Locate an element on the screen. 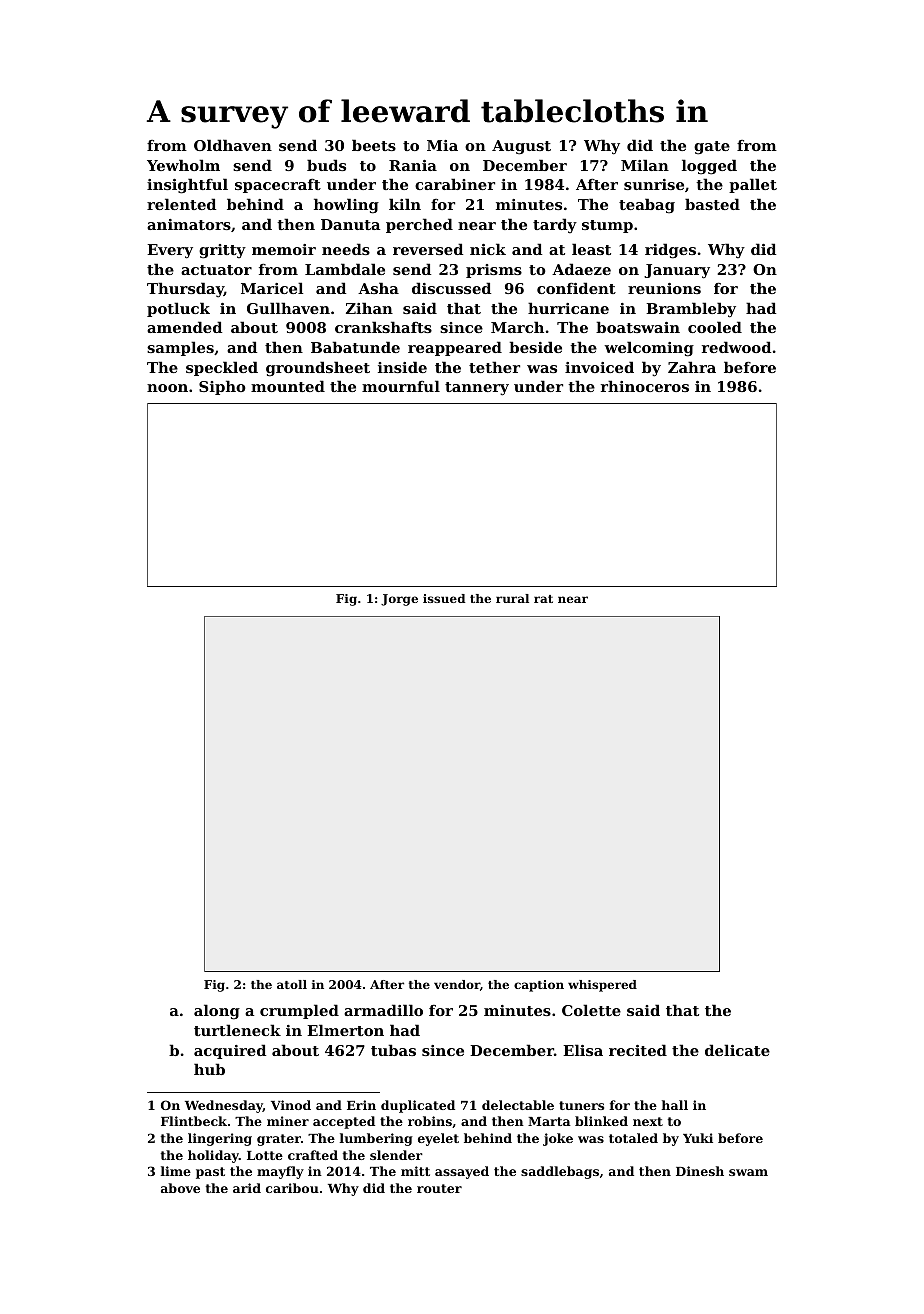 This screenshot has height=1314, width=924. tannery is located at coordinates (477, 389).
